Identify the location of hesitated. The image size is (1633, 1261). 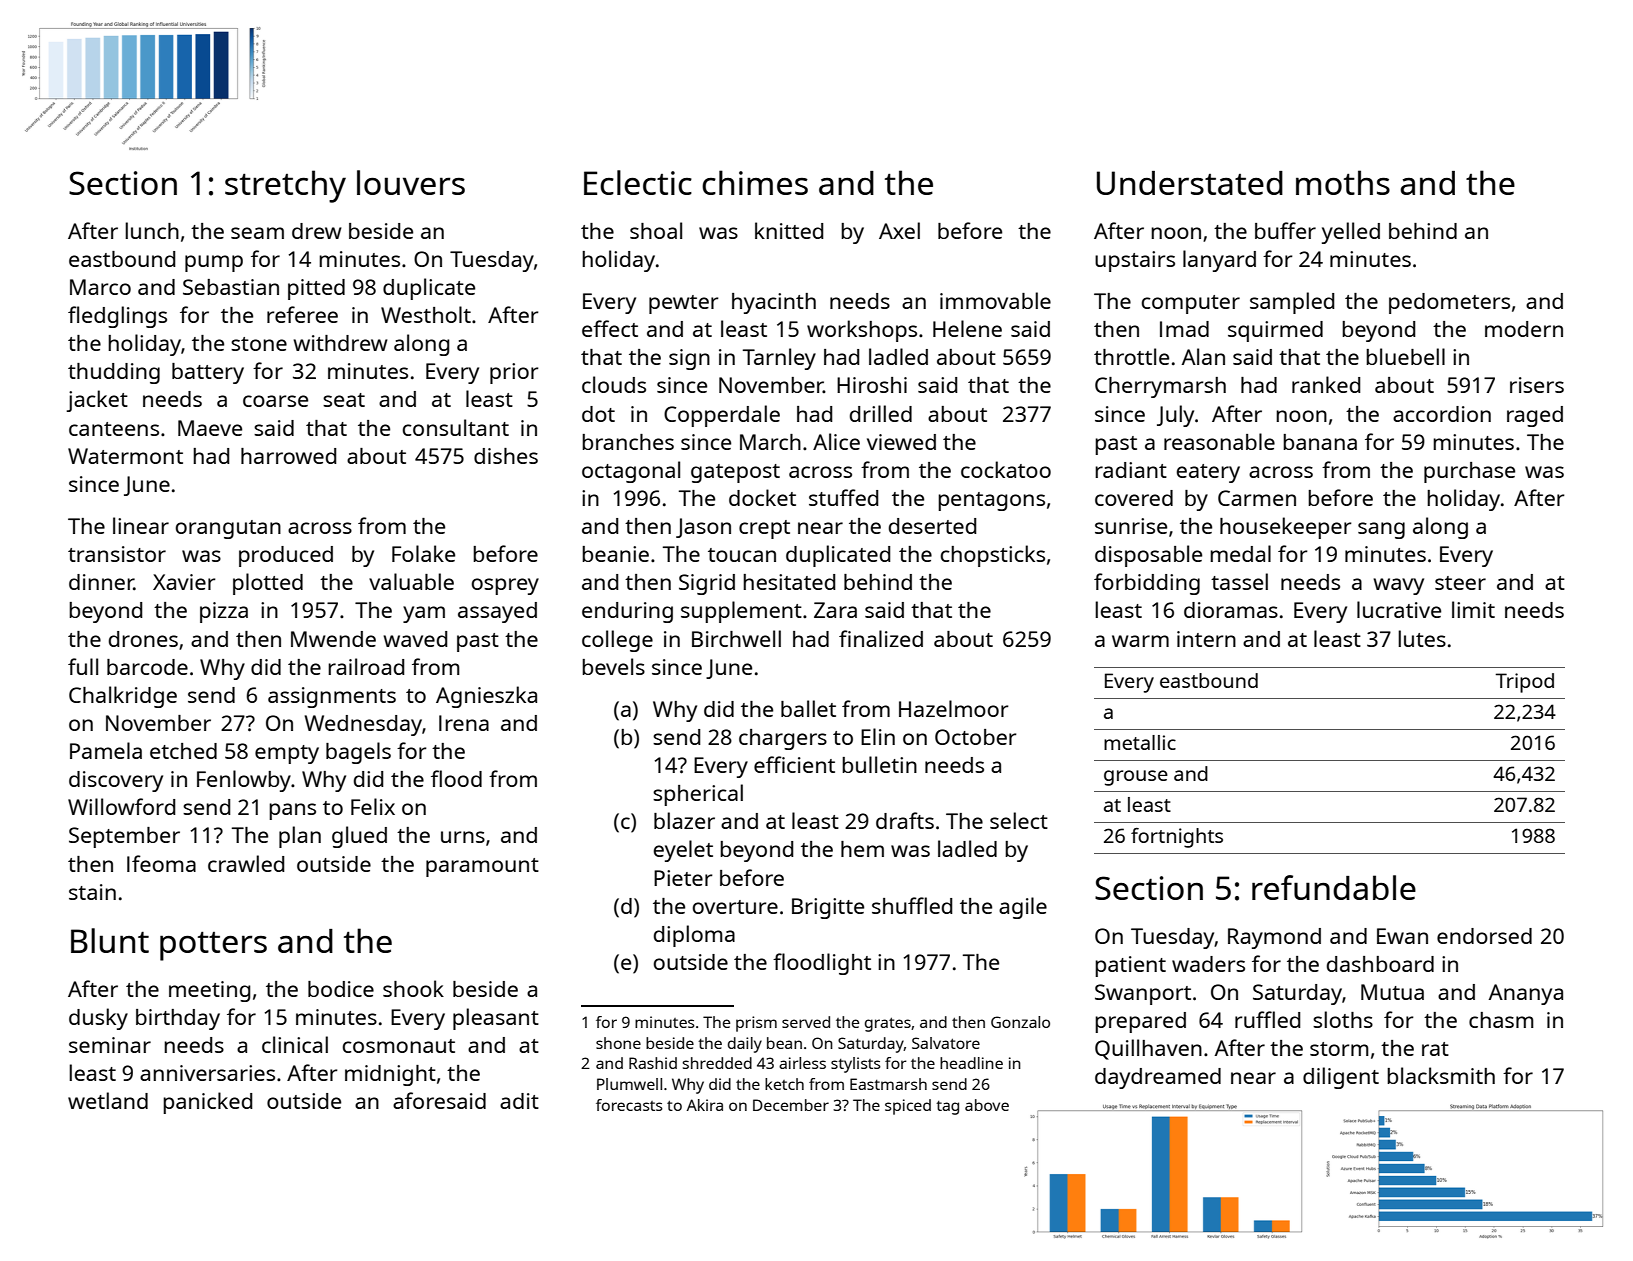
(789, 582).
